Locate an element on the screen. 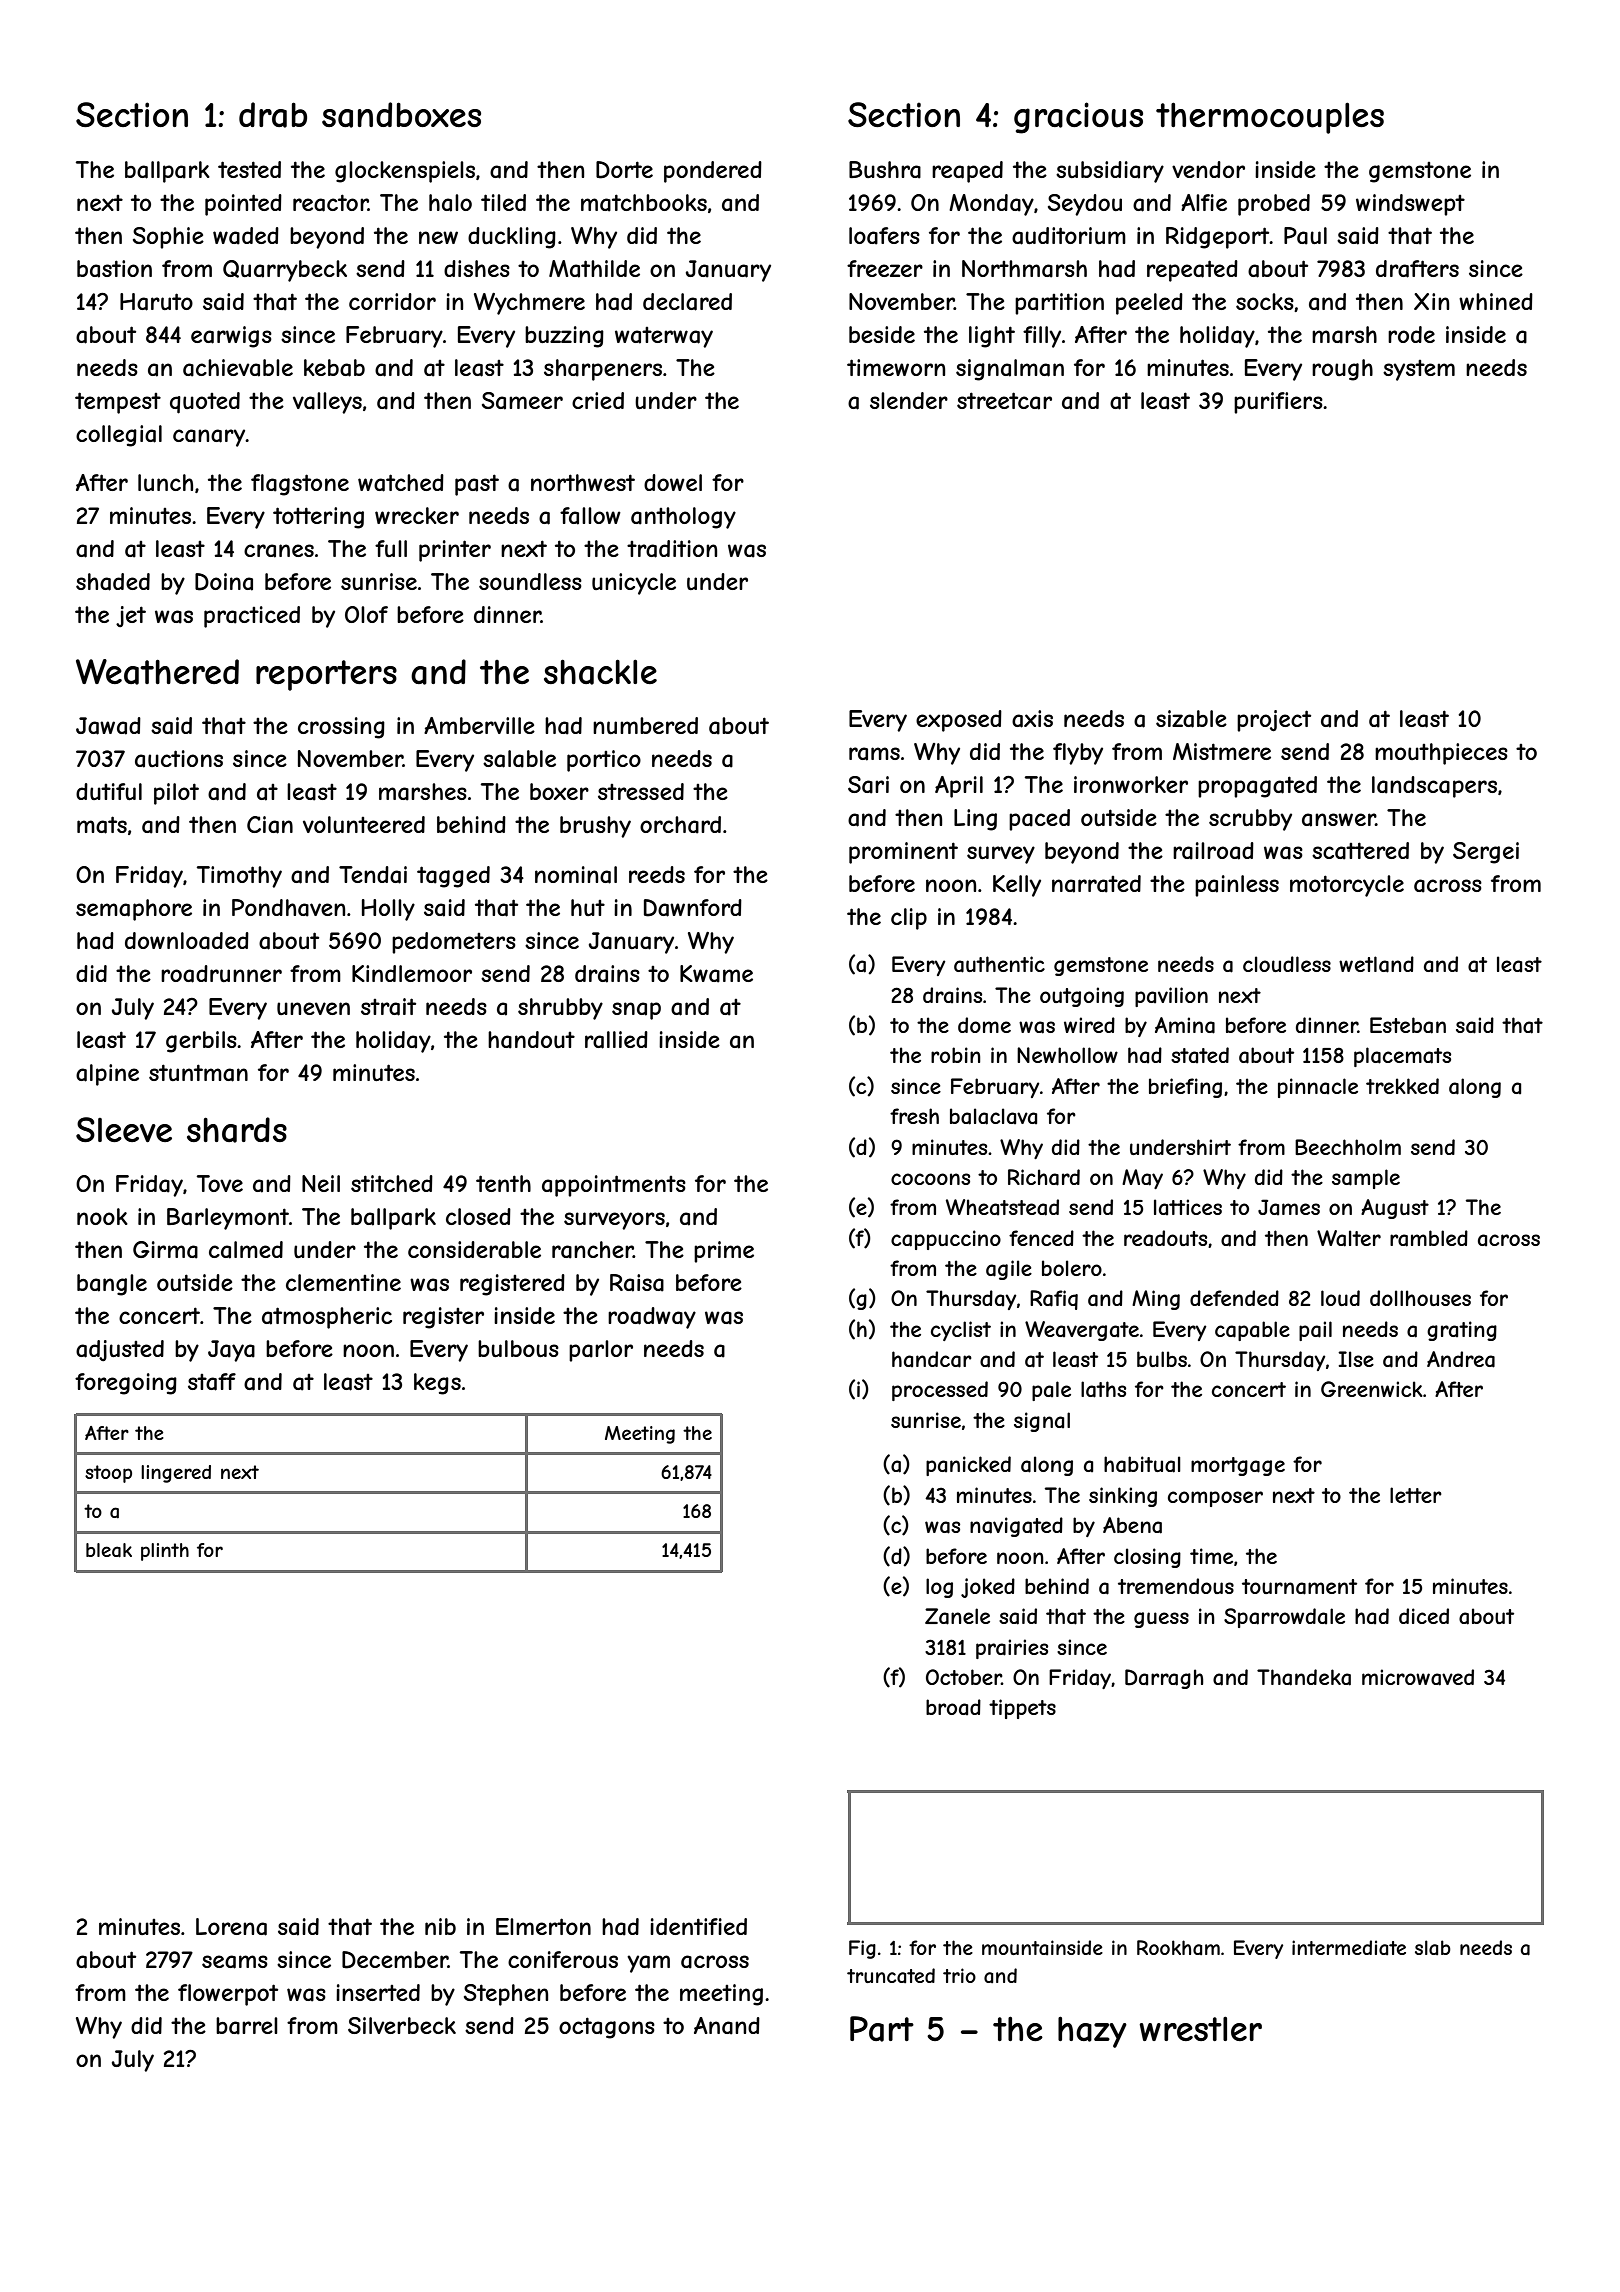 This screenshot has width=1620, height=2292. painless is located at coordinates (1237, 886).
